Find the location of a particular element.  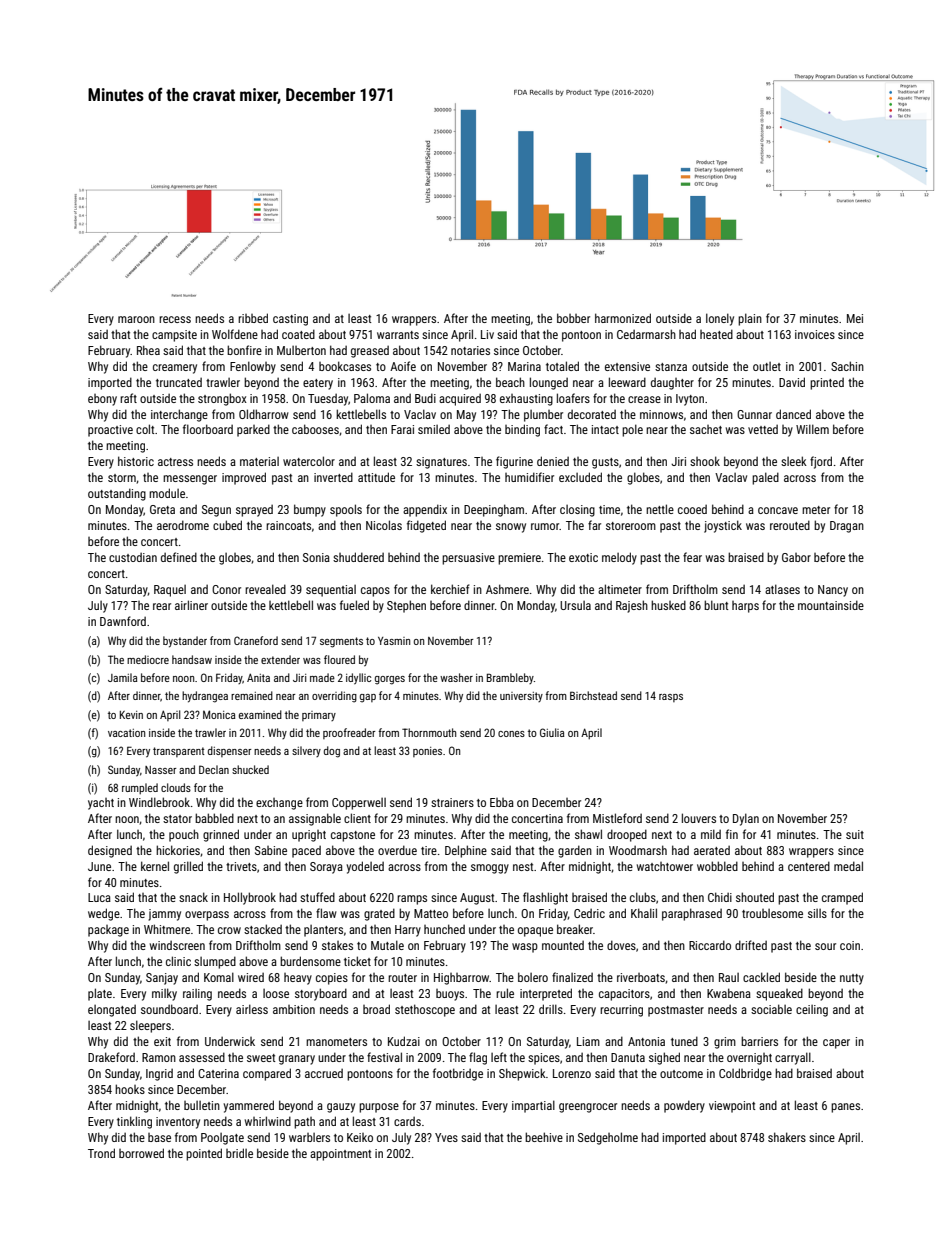

printed is located at coordinates (827, 383).
